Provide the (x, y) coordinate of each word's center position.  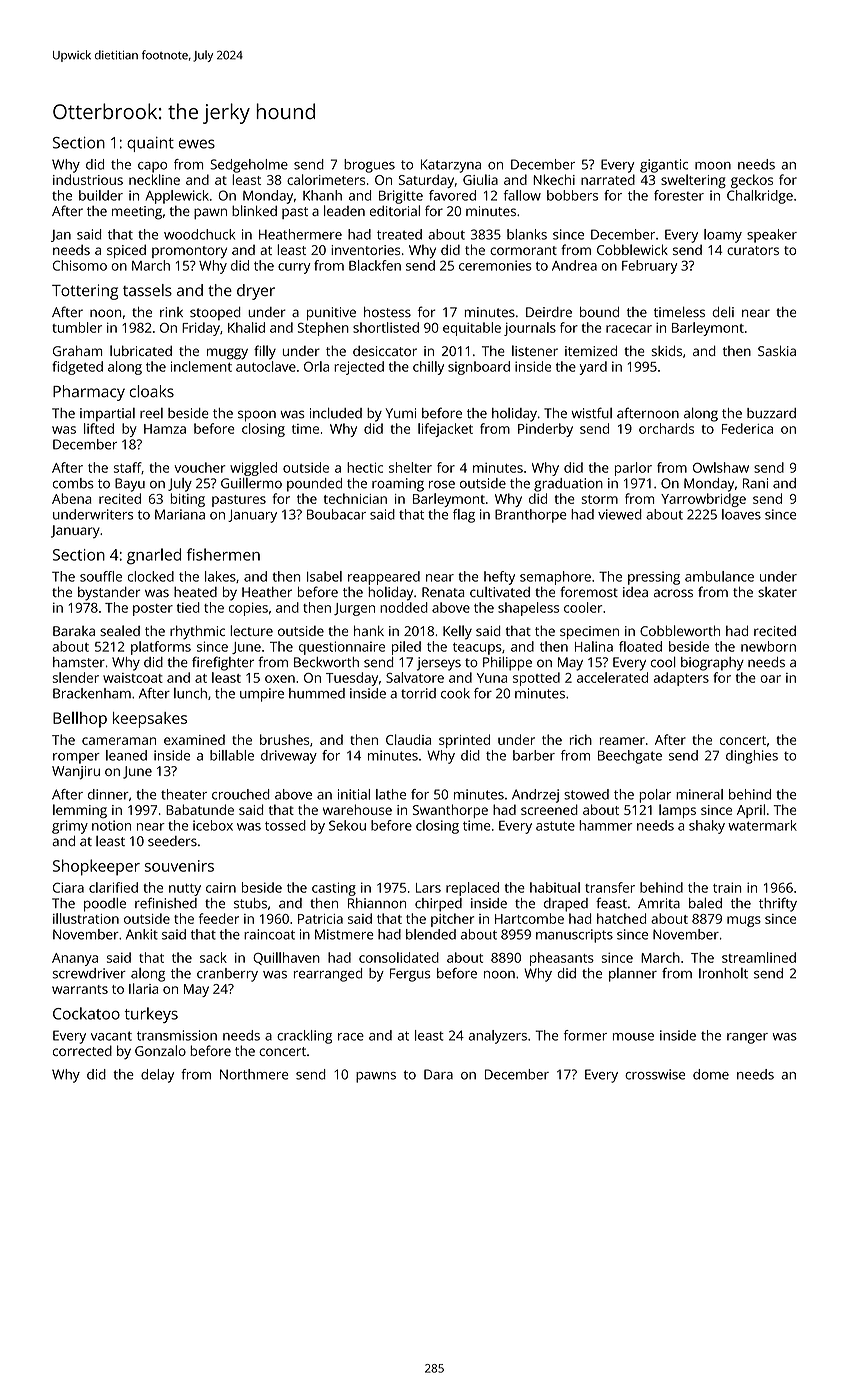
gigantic (664, 166)
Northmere (254, 1074)
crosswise (655, 1074)
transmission (177, 1035)
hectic (365, 467)
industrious (88, 179)
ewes (197, 144)
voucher (200, 467)
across (673, 593)
